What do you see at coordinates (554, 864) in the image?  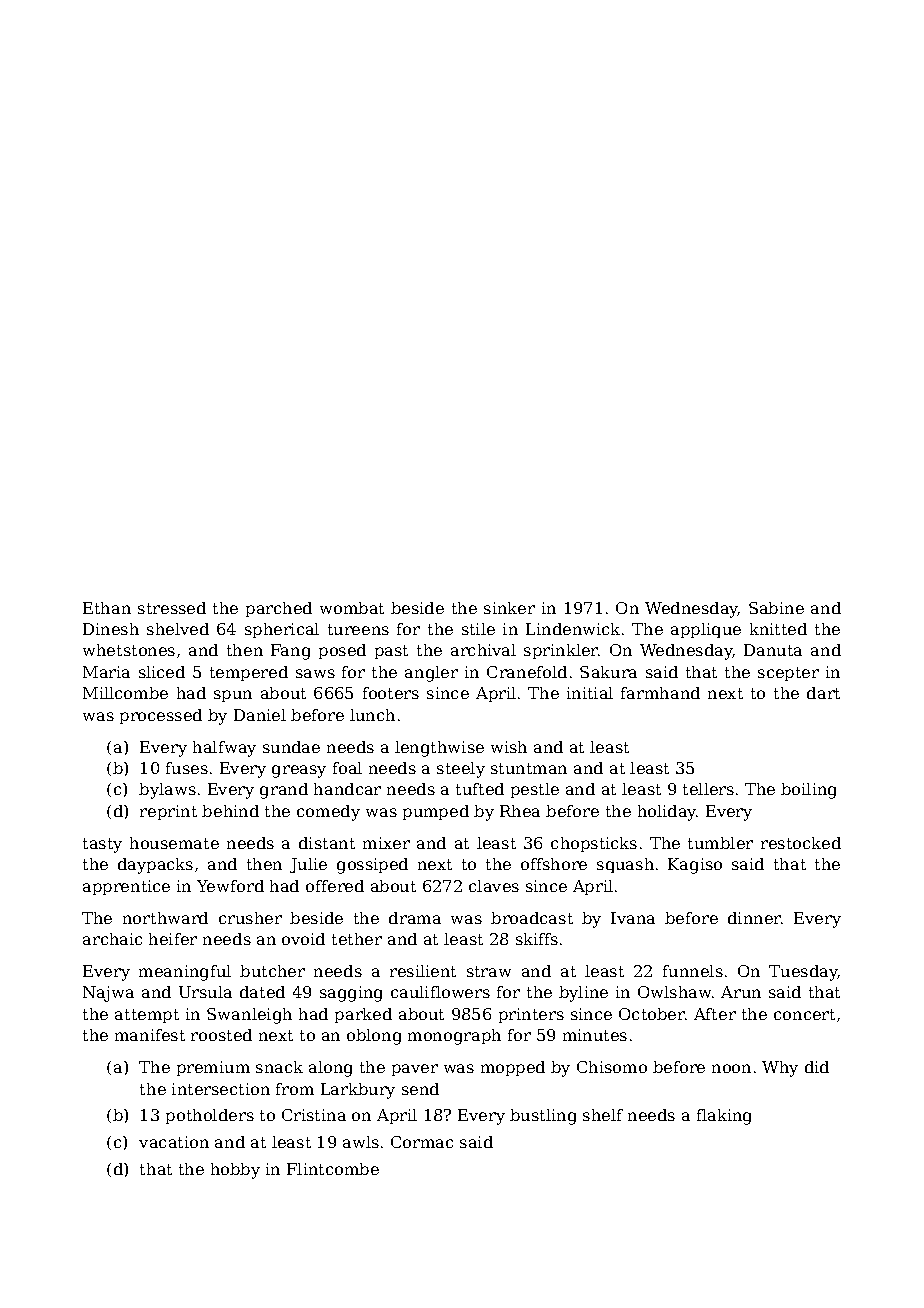 I see `offshore` at bounding box center [554, 864].
